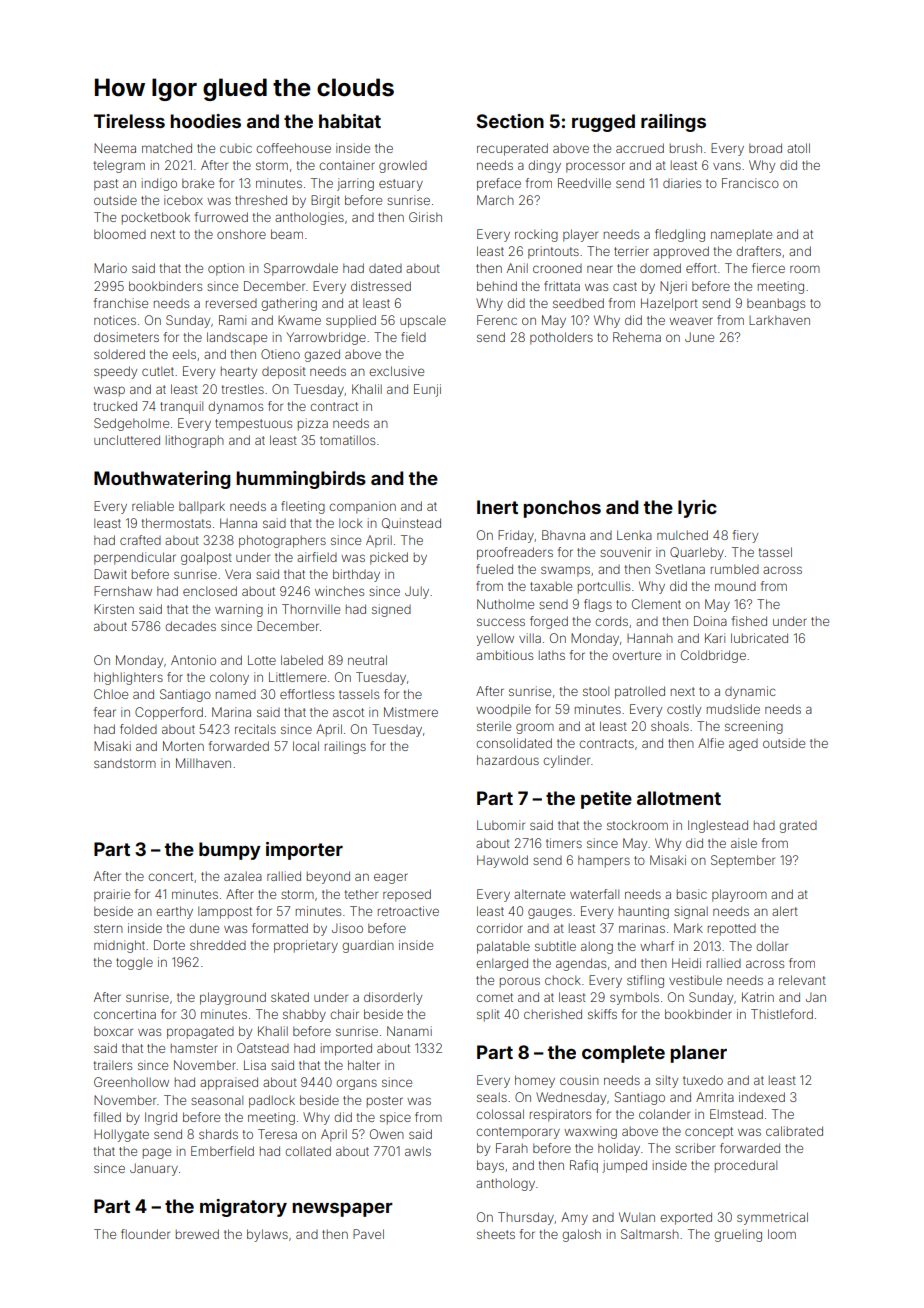  I want to click on beanbags, so click(776, 304).
